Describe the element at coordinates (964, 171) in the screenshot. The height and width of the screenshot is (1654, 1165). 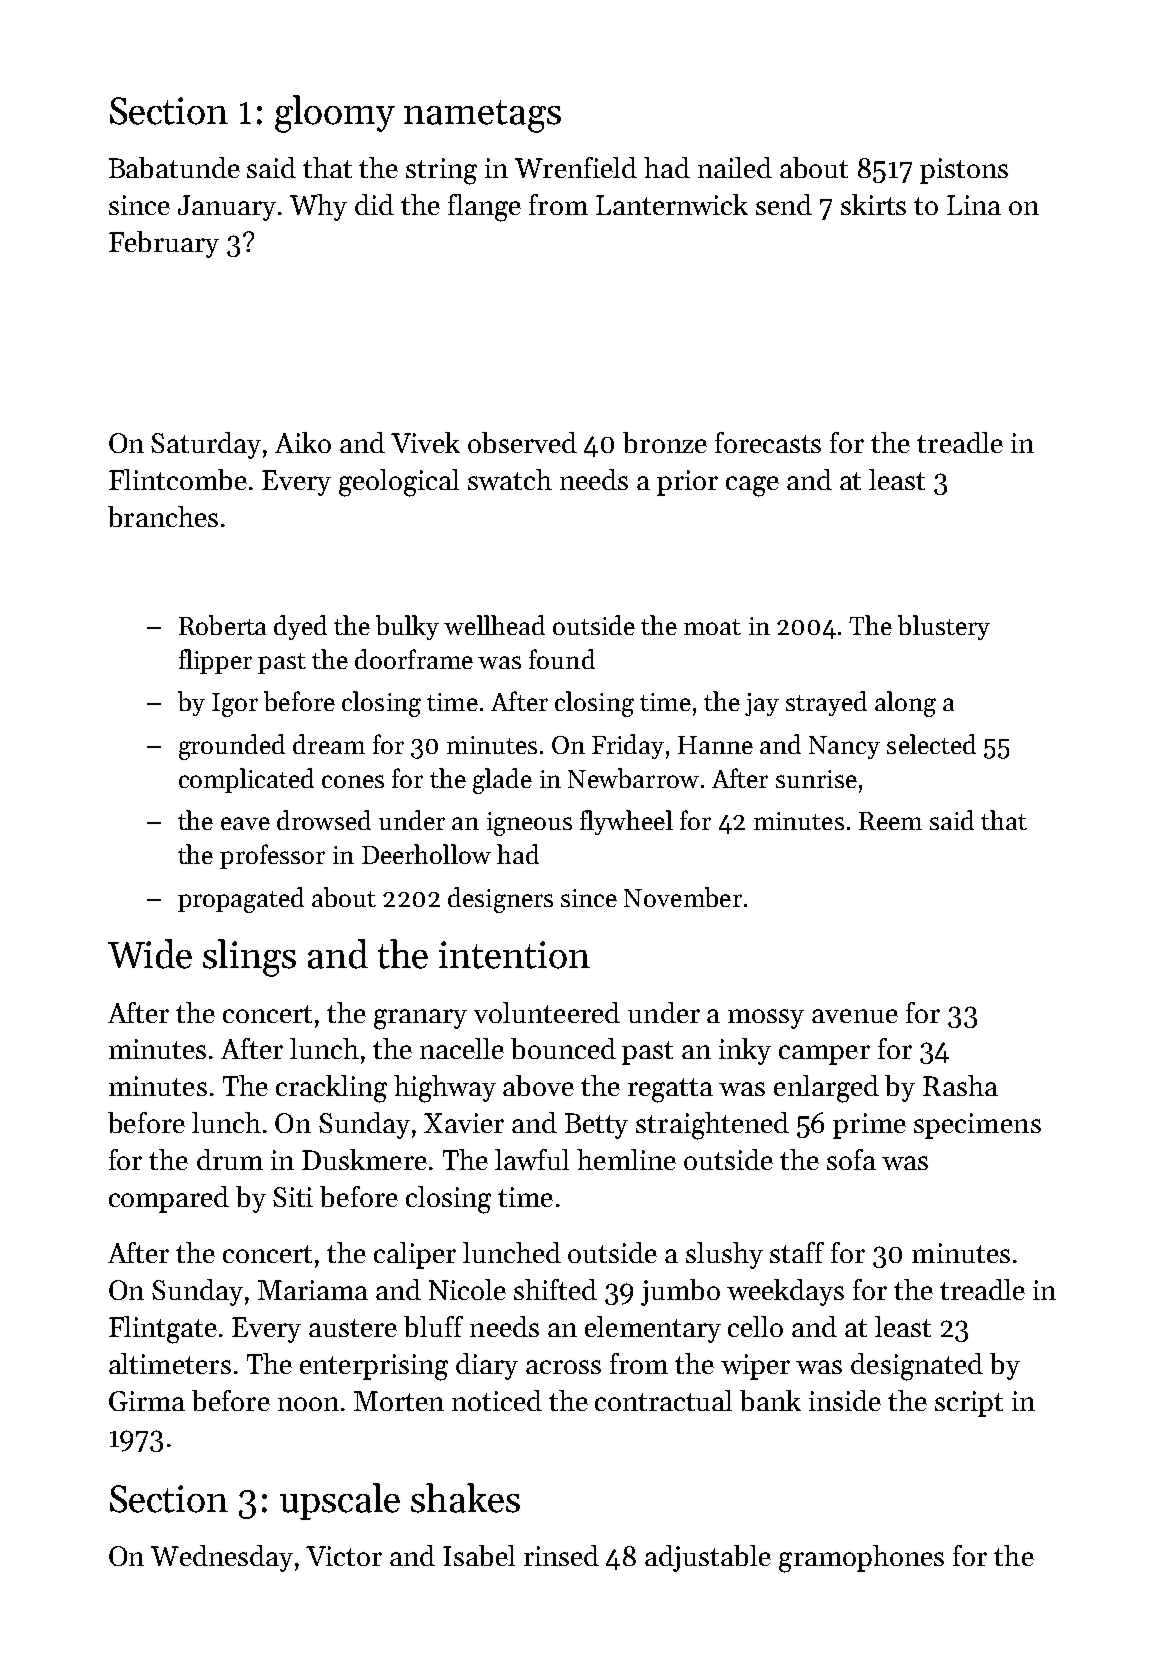
I see `pistons` at that location.
